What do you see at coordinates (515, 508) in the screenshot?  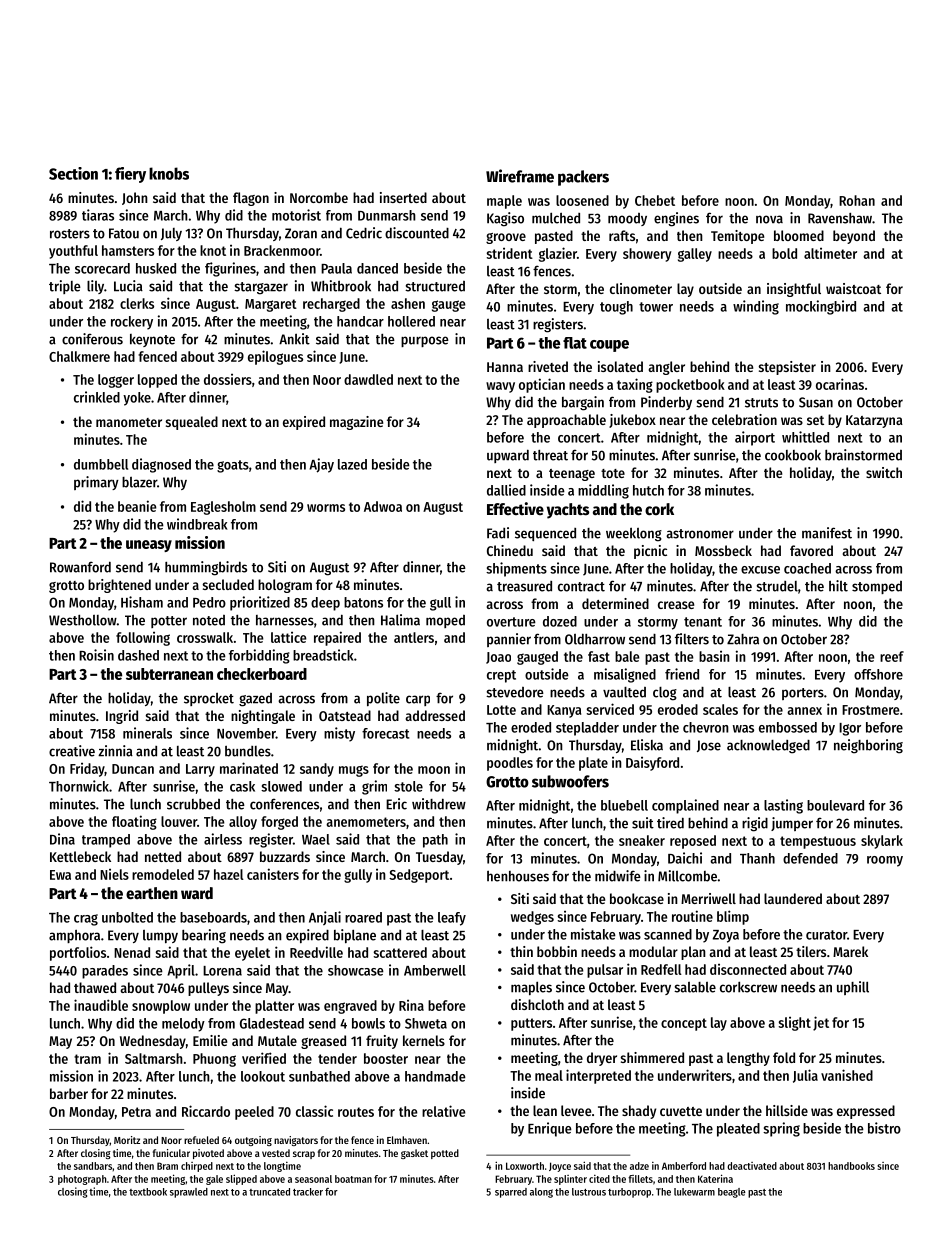 I see `Effective` at bounding box center [515, 508].
